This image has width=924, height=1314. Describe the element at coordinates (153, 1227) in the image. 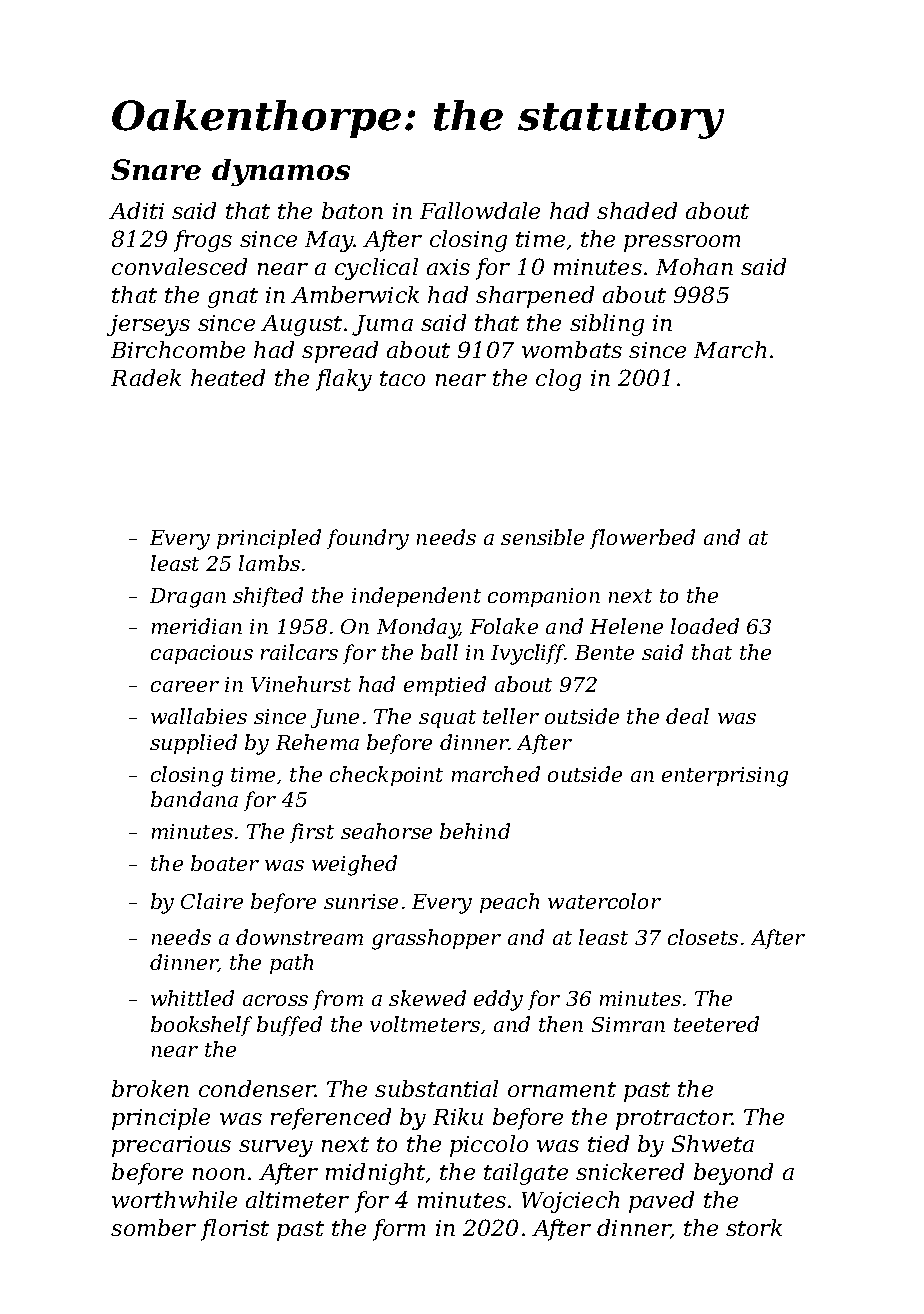

I see `somber` at that location.
